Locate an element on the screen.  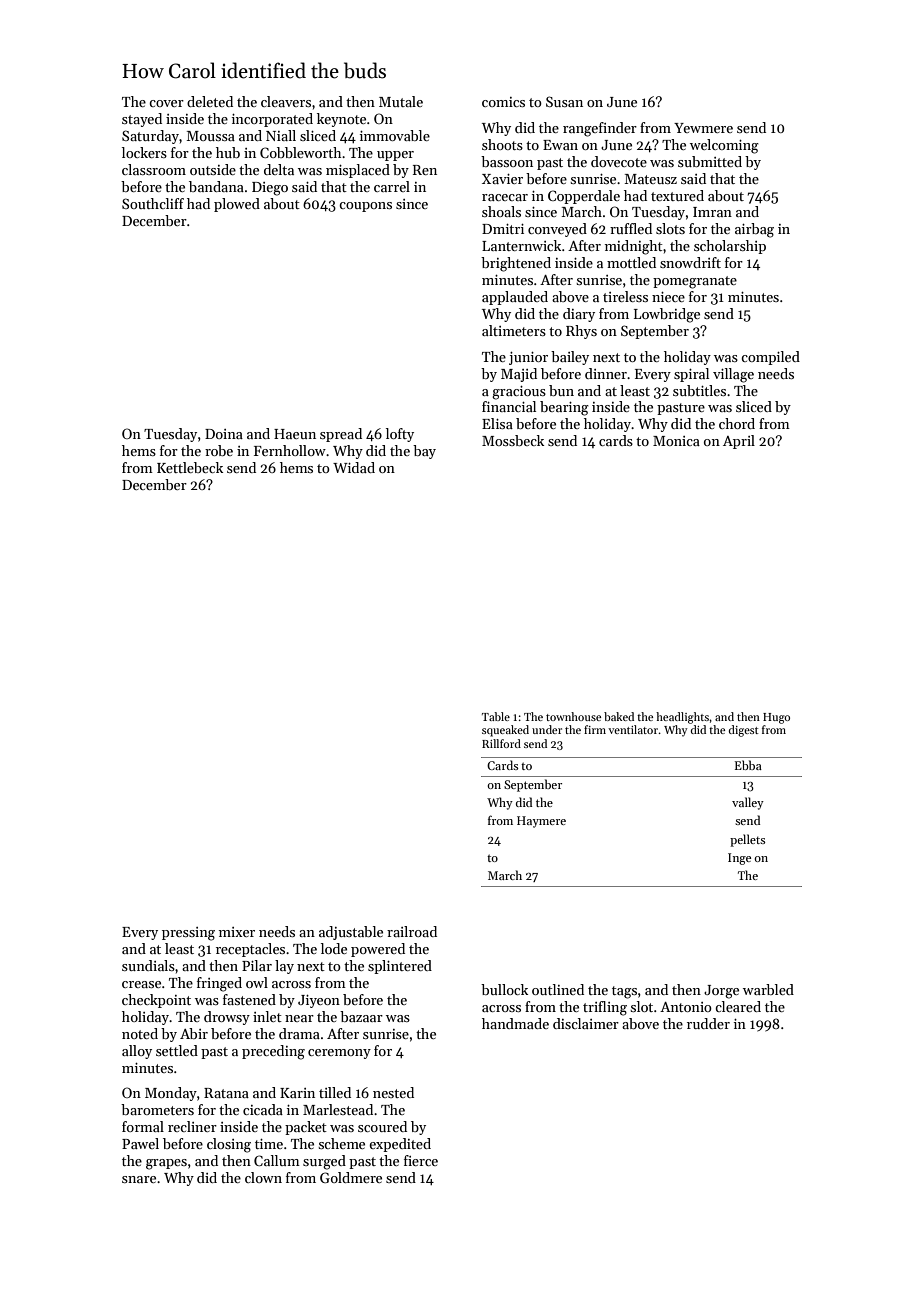
bay is located at coordinates (424, 452).
